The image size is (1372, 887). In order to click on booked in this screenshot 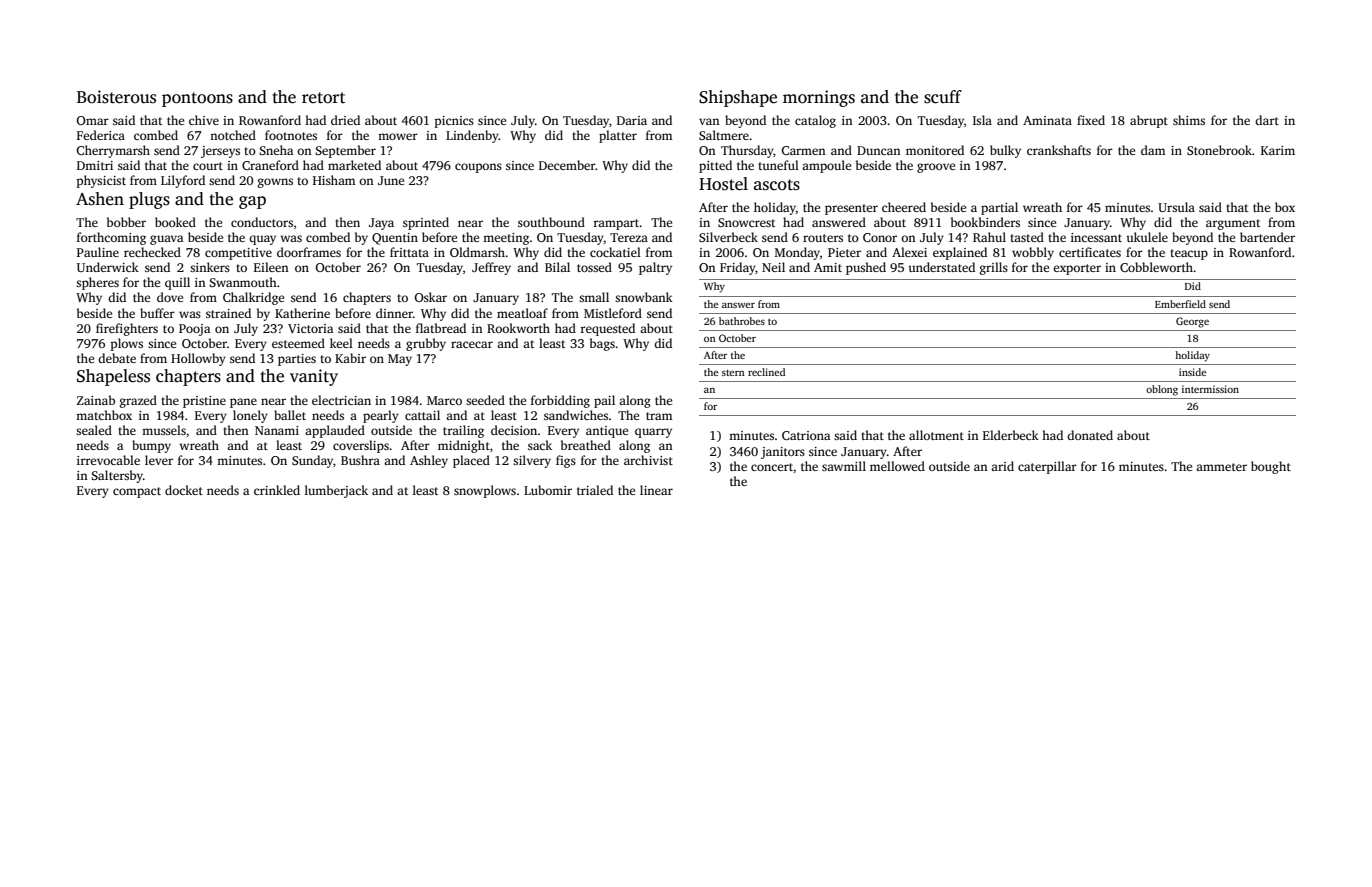, I will do `click(175, 222)`.
